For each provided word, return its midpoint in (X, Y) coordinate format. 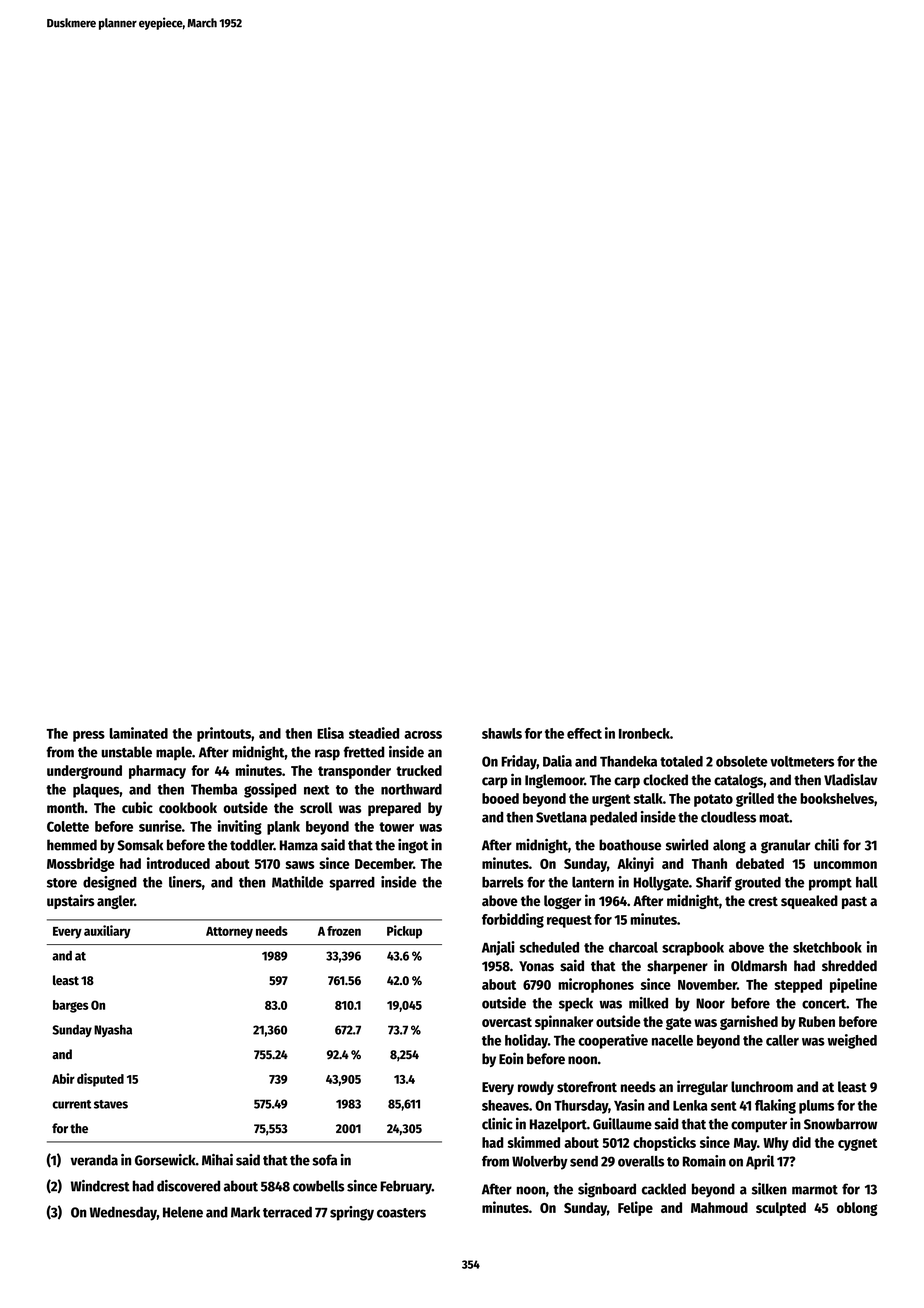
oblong (857, 1209)
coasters (401, 1213)
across (423, 735)
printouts (224, 734)
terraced (287, 1212)
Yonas (536, 966)
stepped (798, 986)
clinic (497, 1124)
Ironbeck (644, 733)
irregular (702, 1087)
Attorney (229, 933)
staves (111, 1104)
